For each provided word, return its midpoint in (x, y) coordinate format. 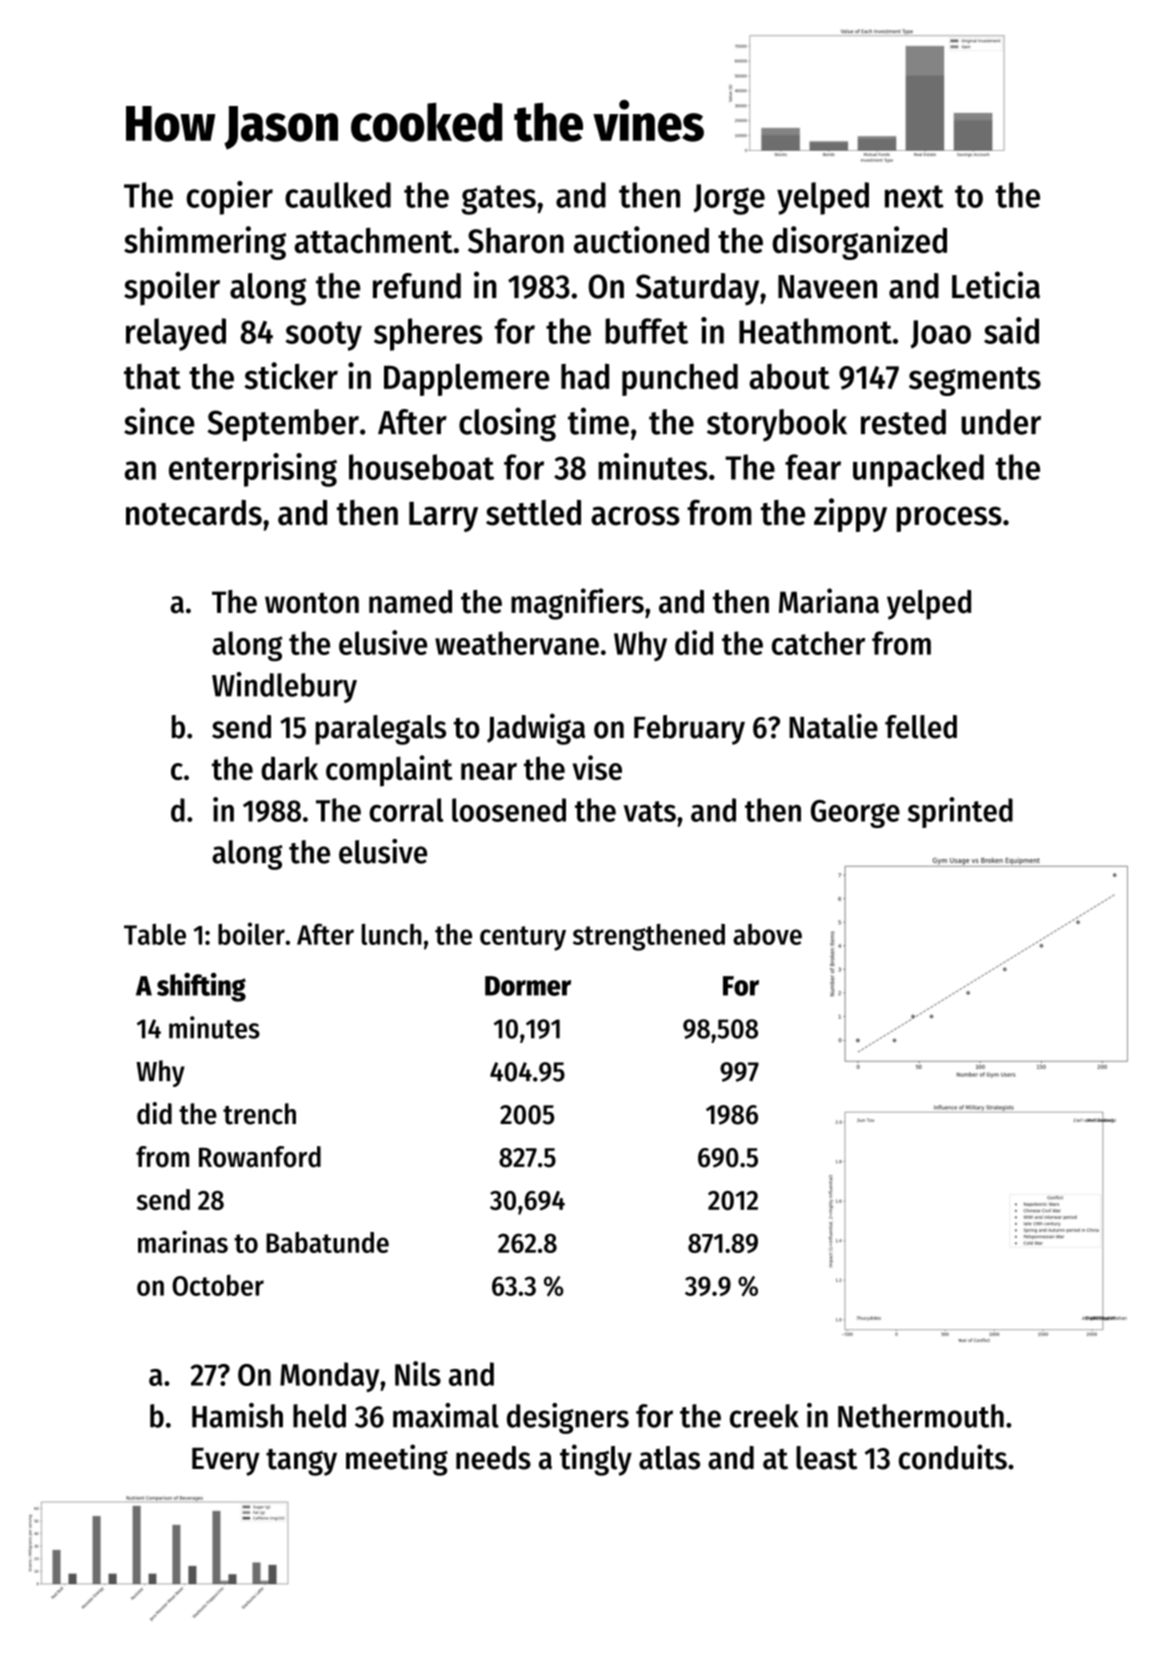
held (319, 1416)
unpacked (918, 470)
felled (921, 727)
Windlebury (284, 687)
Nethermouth (921, 1416)
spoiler (172, 288)
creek (764, 1416)
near (489, 771)
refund (417, 286)
